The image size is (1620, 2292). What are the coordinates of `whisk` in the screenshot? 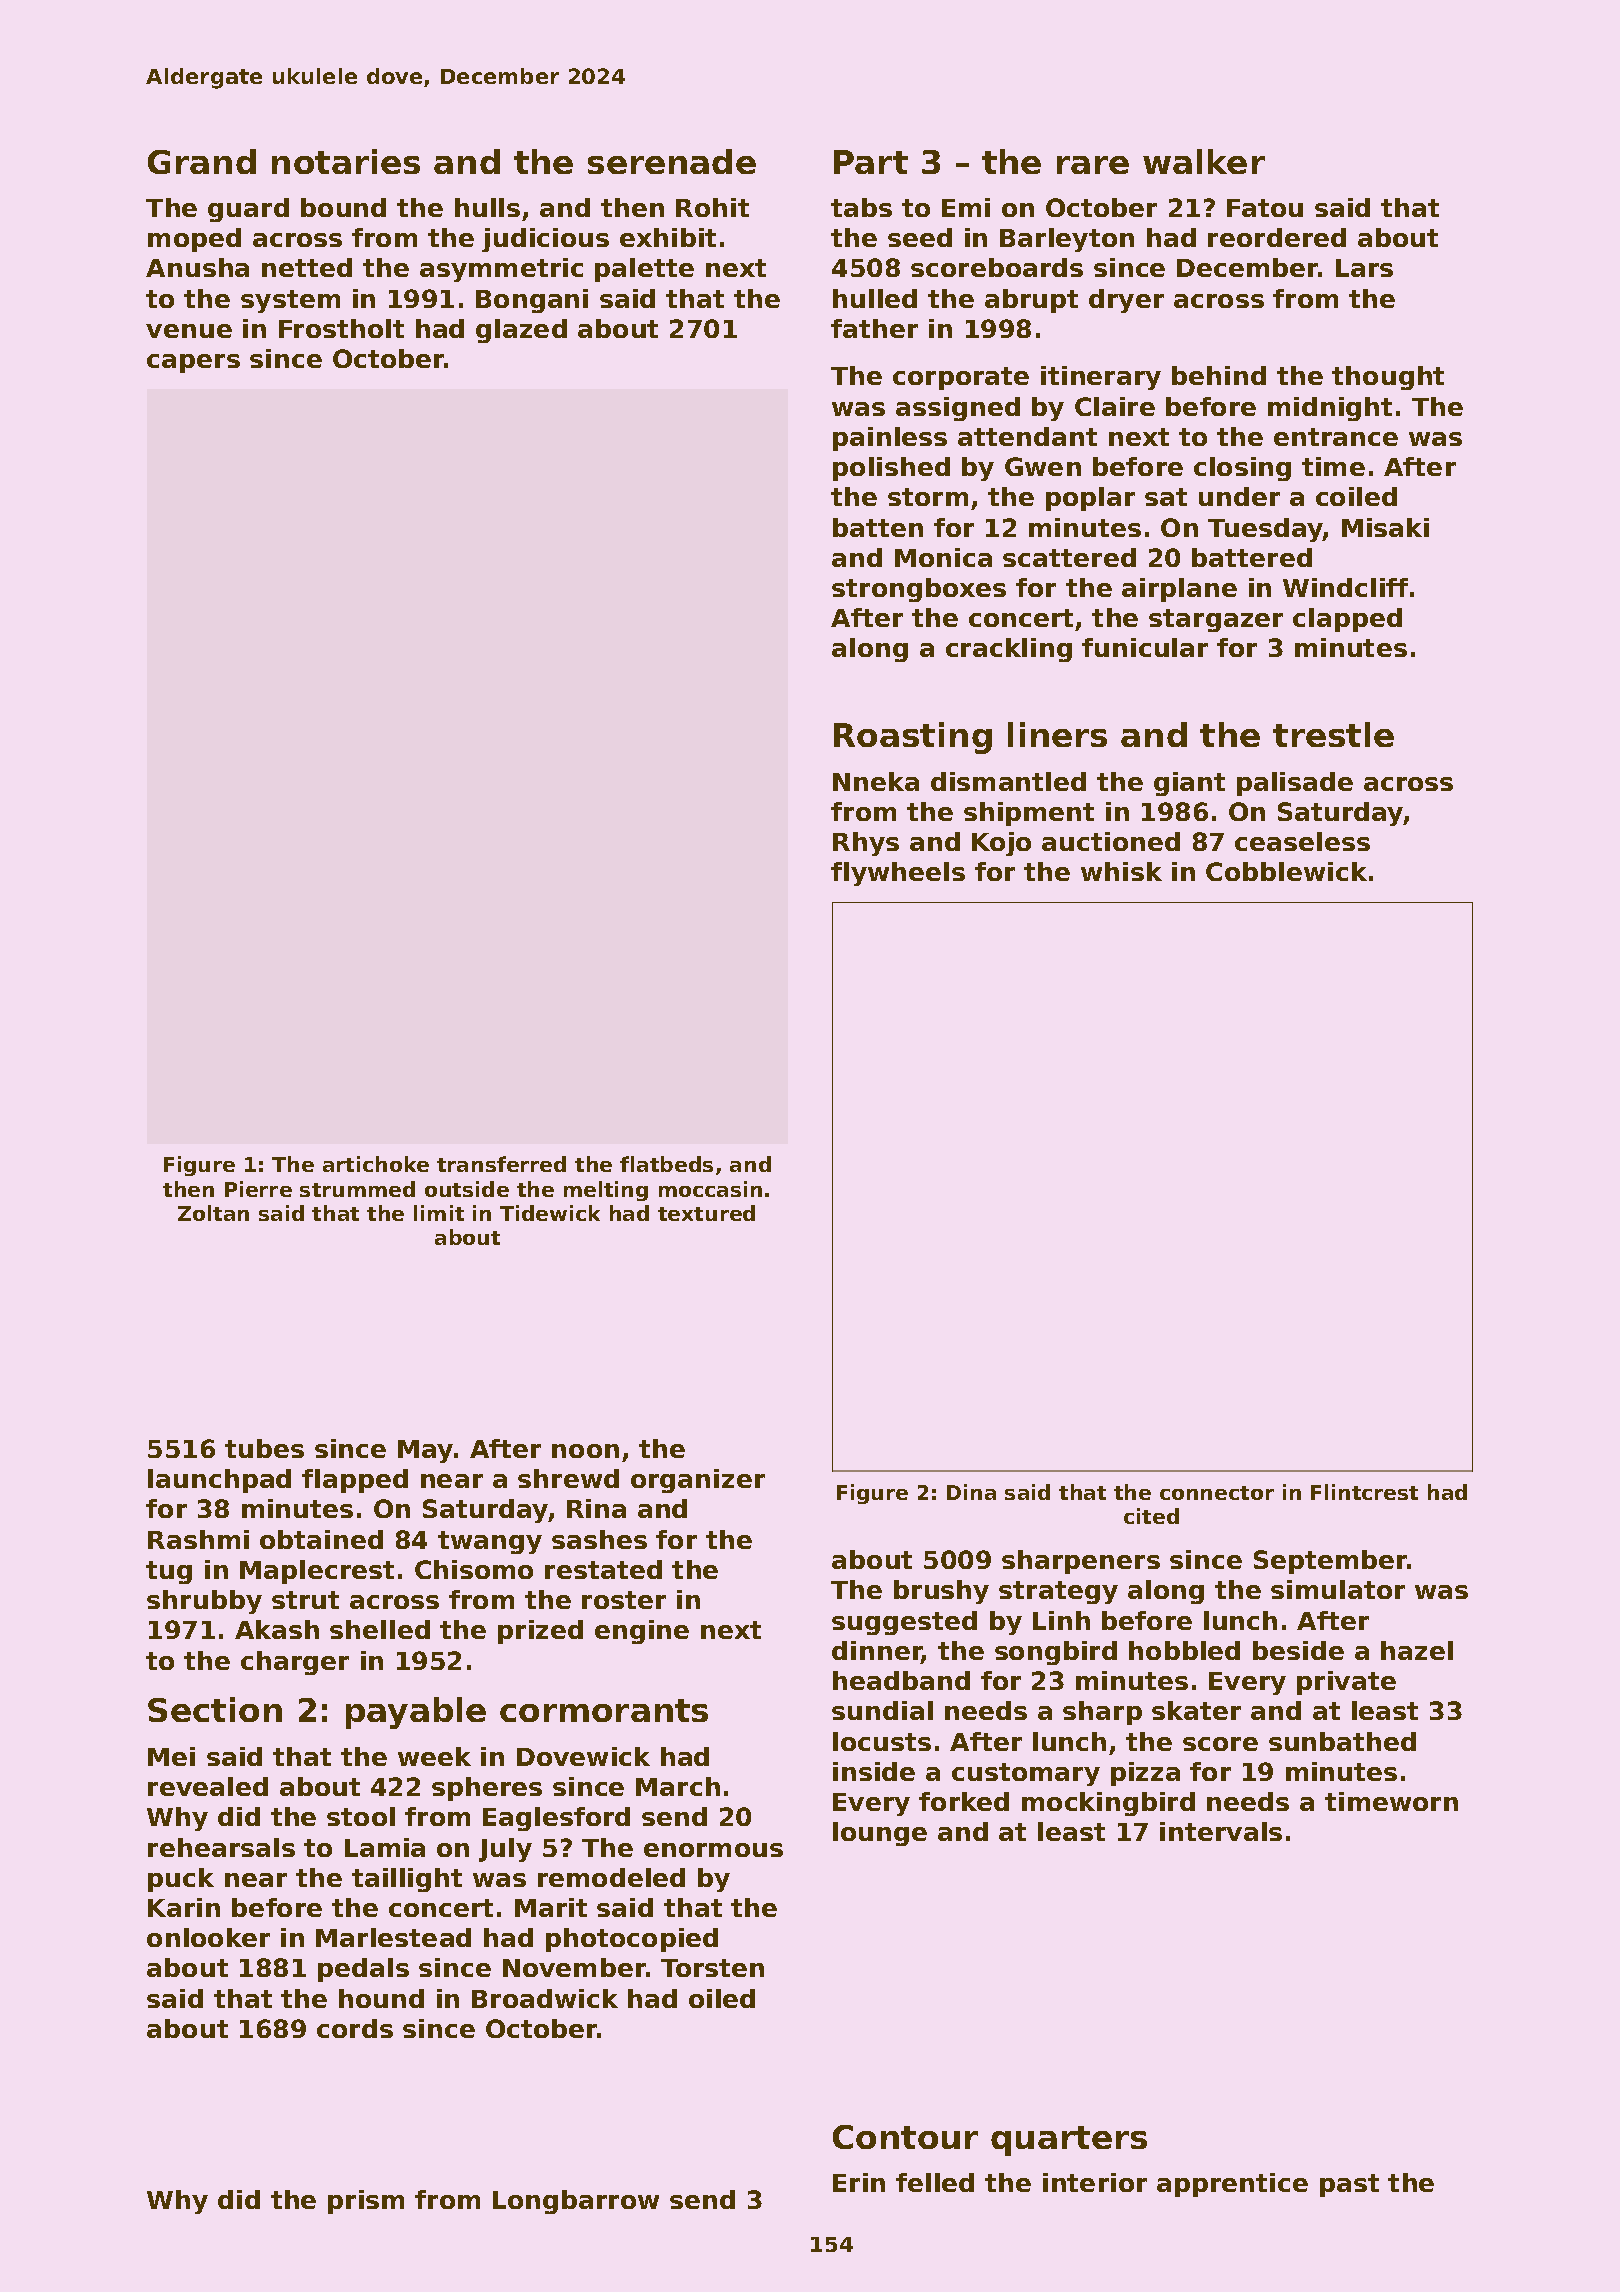 It's located at (1121, 871).
